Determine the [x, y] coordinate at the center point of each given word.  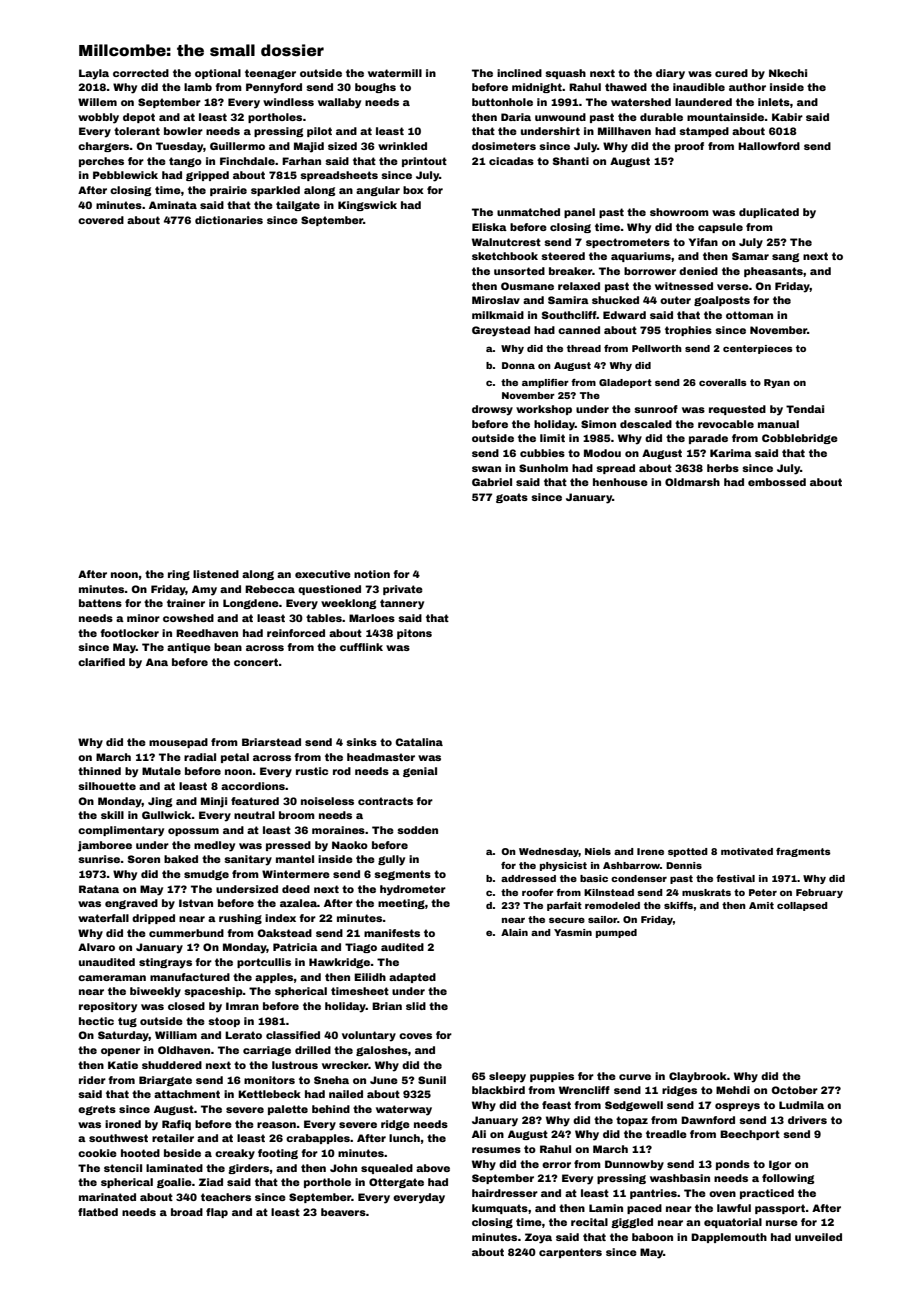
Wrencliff [584, 1090]
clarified [101, 662]
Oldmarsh [692, 482]
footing [278, 1154]
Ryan [777, 383]
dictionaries [229, 220]
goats [512, 498]
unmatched [528, 212]
